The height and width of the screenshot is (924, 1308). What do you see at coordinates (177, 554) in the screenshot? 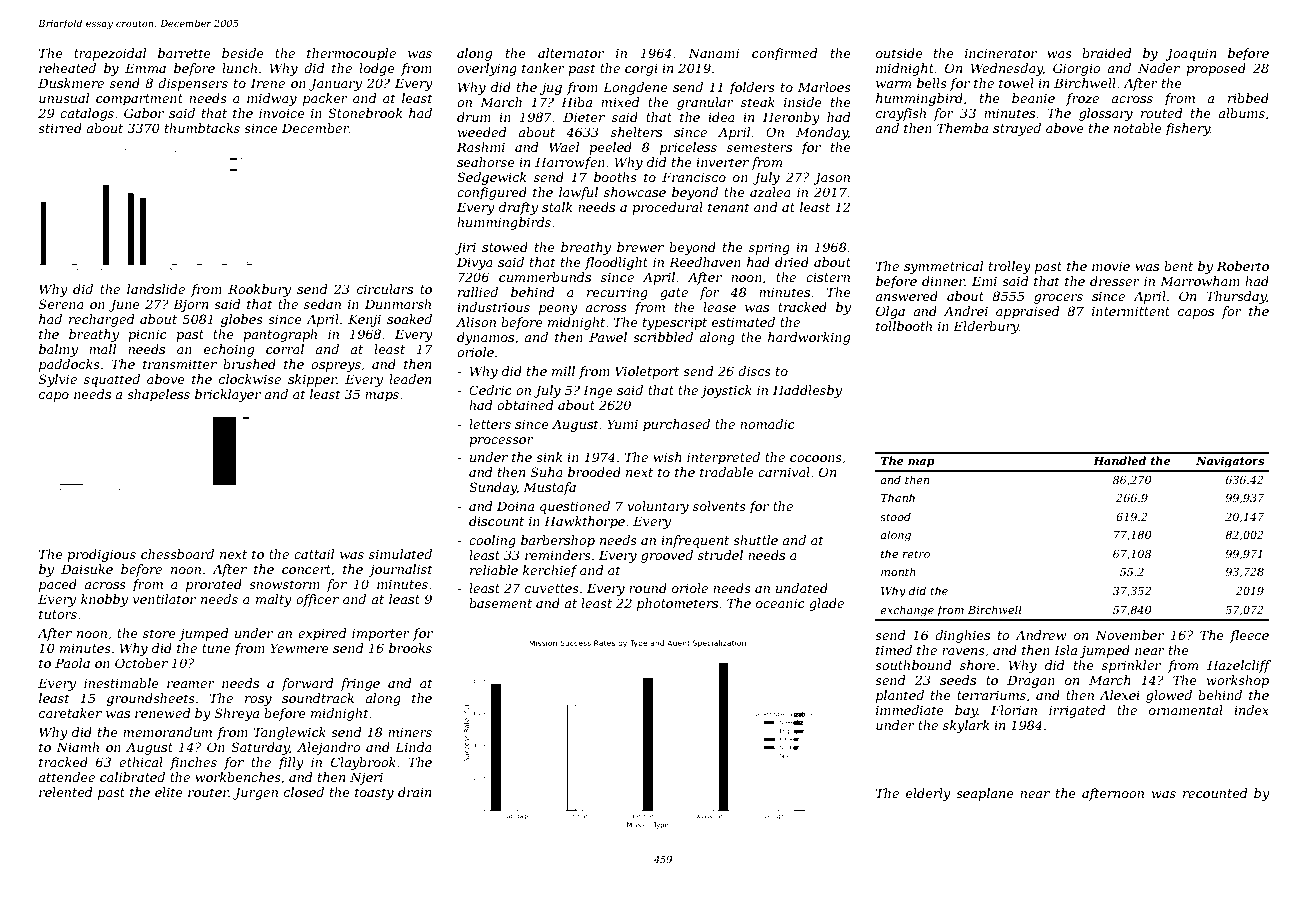
I see `chessboard` at bounding box center [177, 554].
